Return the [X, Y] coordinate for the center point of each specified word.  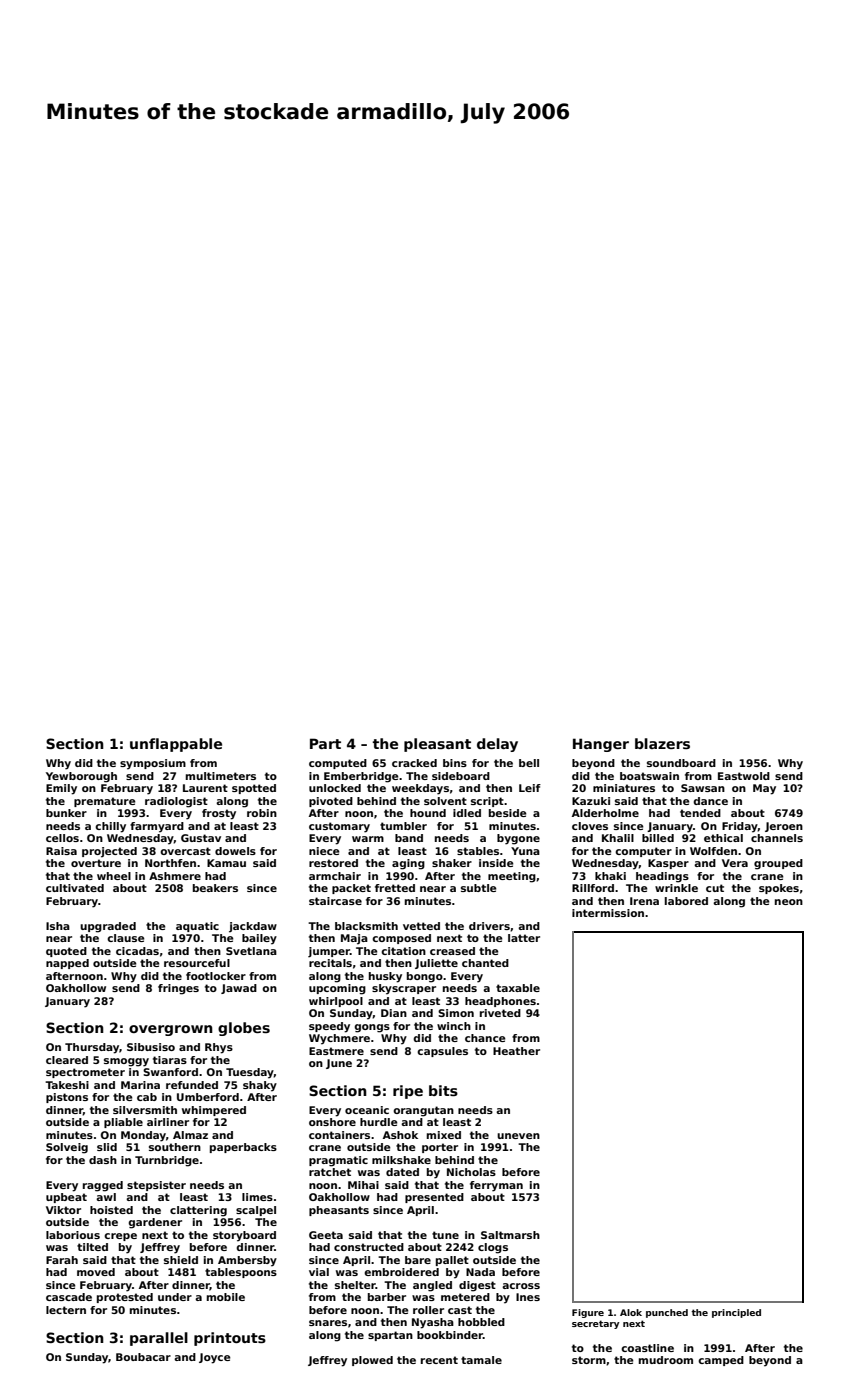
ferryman [496, 1186]
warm [368, 839]
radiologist [176, 802]
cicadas [137, 951]
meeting [512, 877]
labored [686, 901]
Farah [62, 1260]
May [764, 789]
